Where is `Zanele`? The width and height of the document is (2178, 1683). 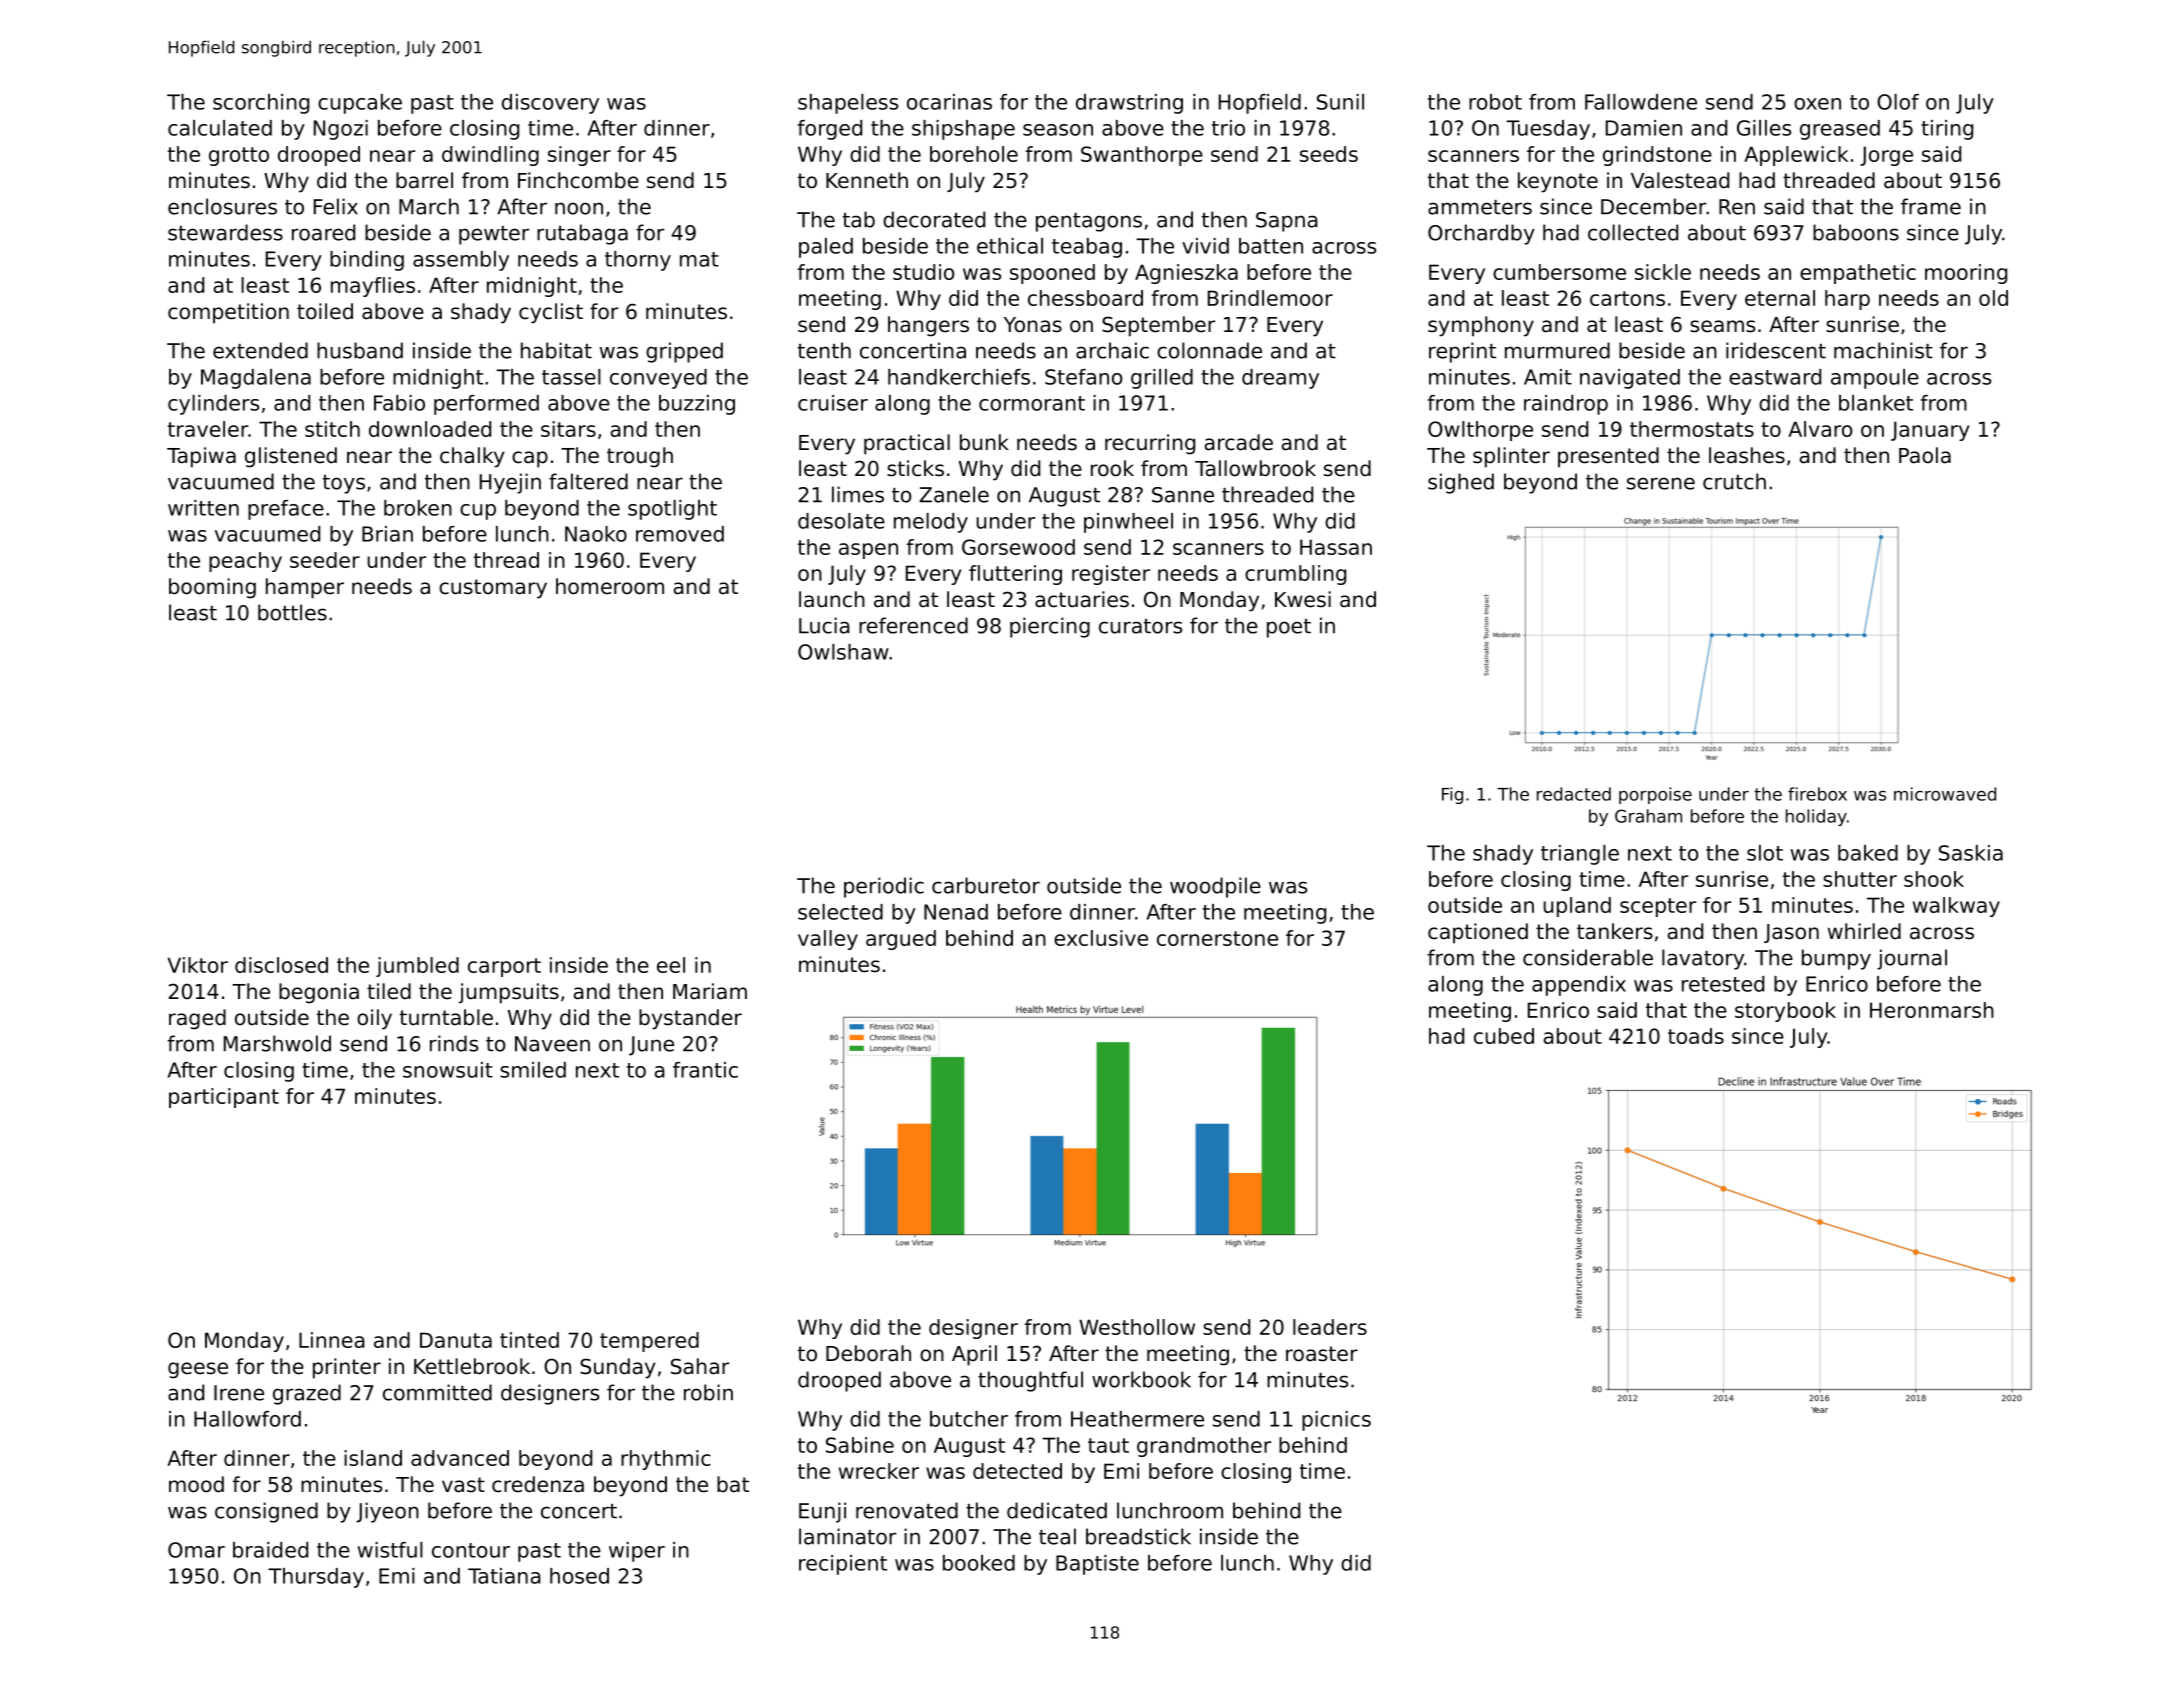
Zanele is located at coordinates (954, 494).
